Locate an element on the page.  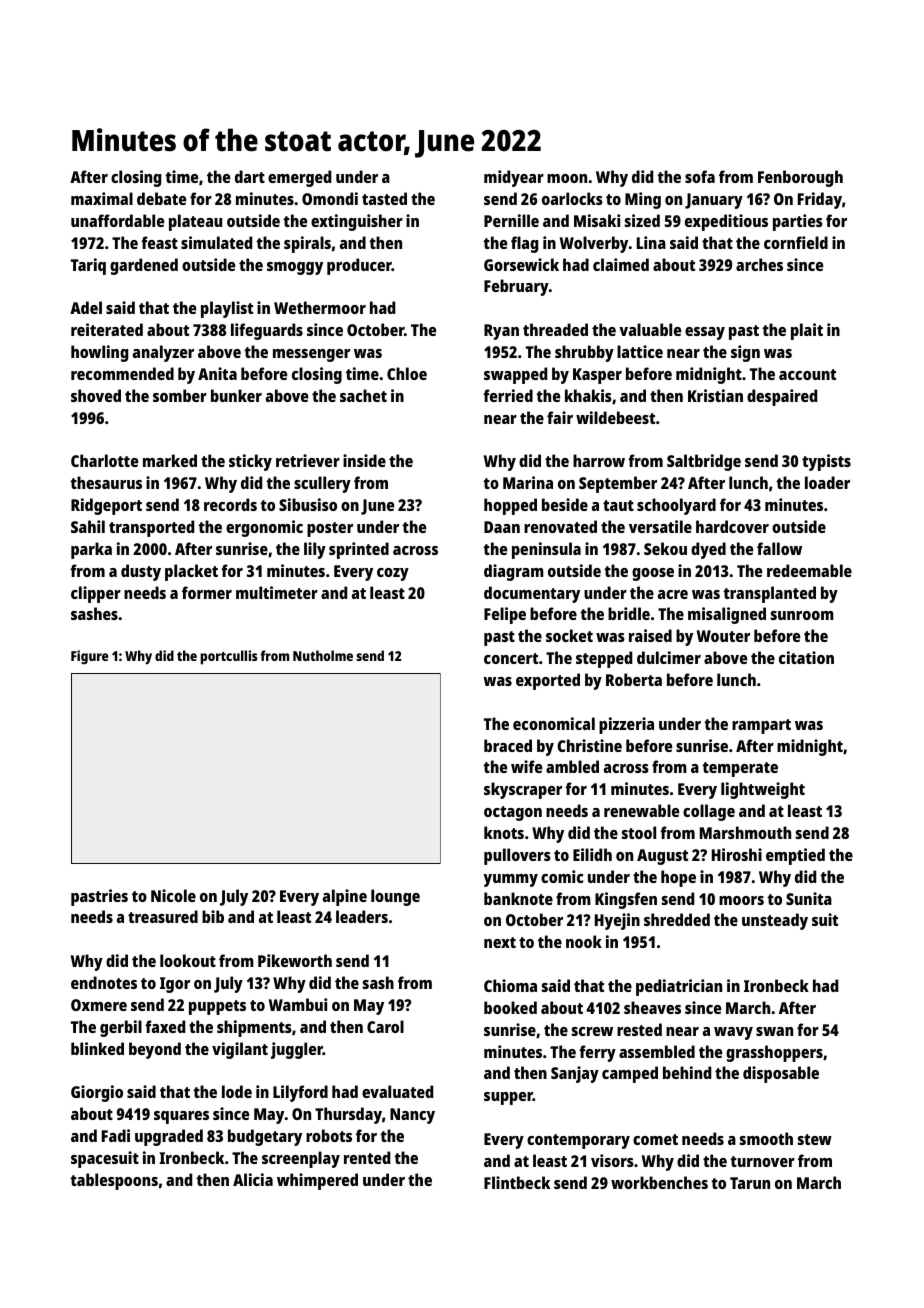
pullovers is located at coordinates (517, 856).
